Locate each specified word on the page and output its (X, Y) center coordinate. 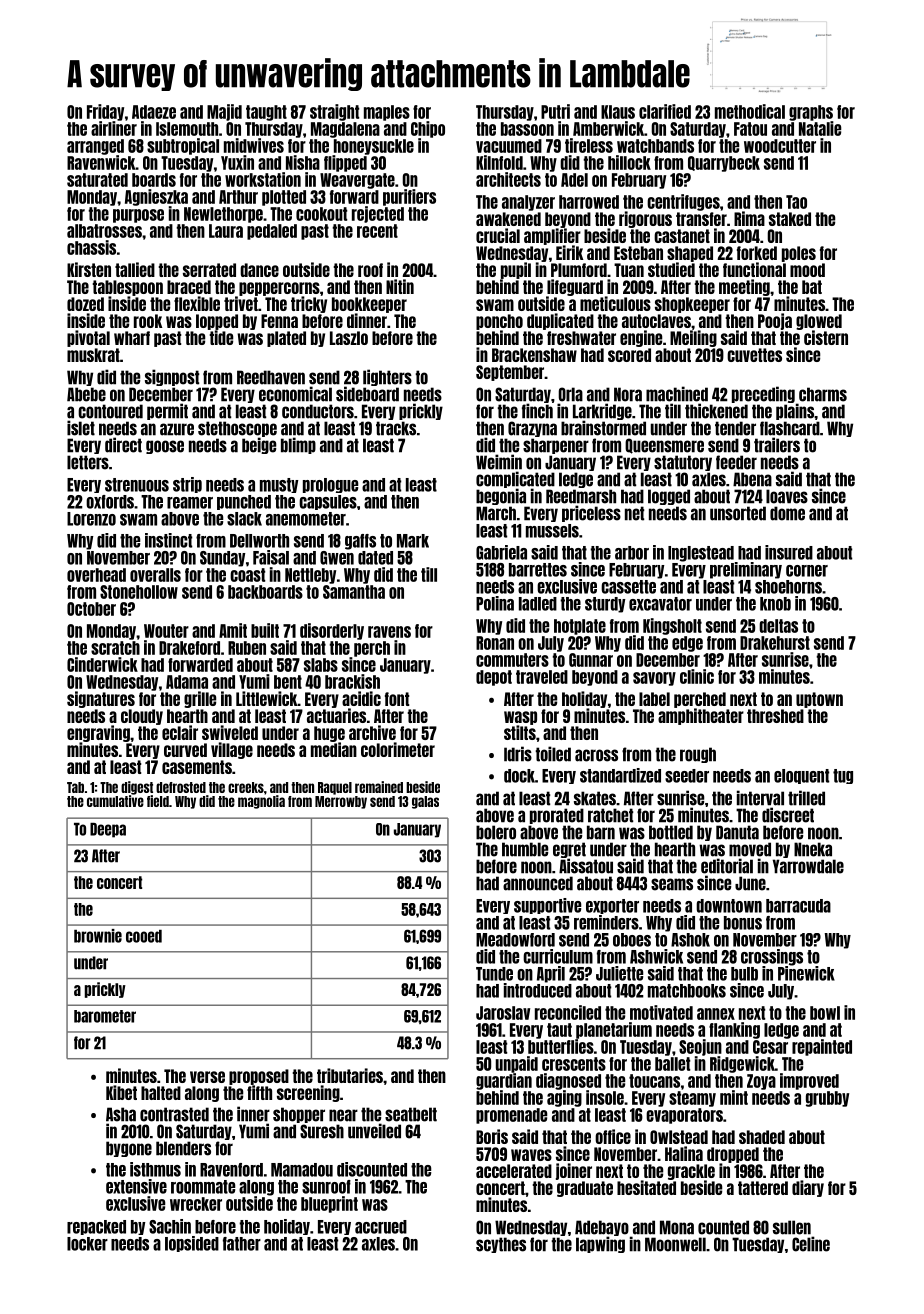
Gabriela (501, 552)
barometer (105, 1016)
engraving (98, 733)
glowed (819, 322)
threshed (775, 716)
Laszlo (349, 338)
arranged (95, 147)
